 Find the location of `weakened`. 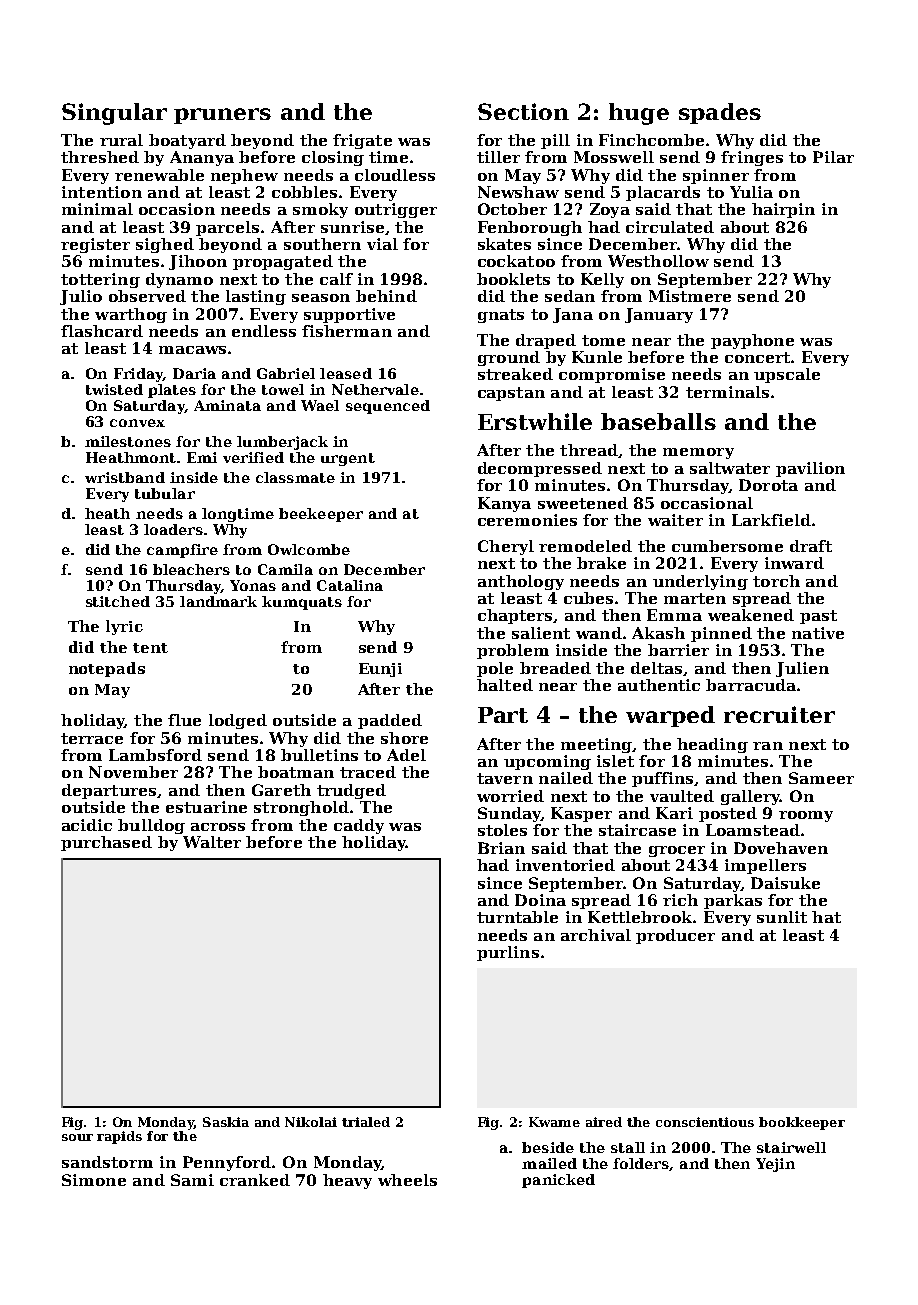

weakened is located at coordinates (751, 615).
